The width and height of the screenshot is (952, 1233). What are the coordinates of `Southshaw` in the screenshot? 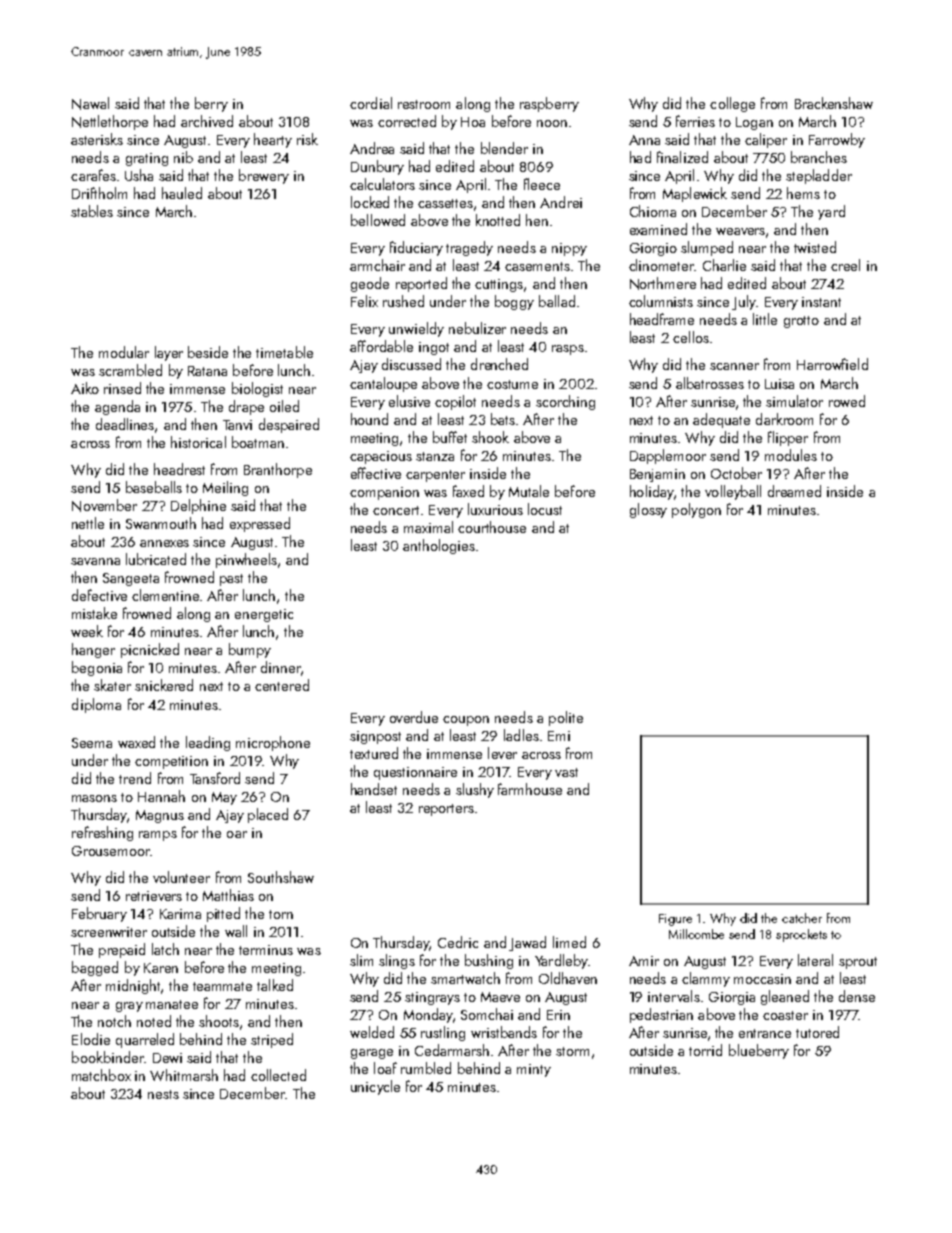 It's located at (281, 877).
